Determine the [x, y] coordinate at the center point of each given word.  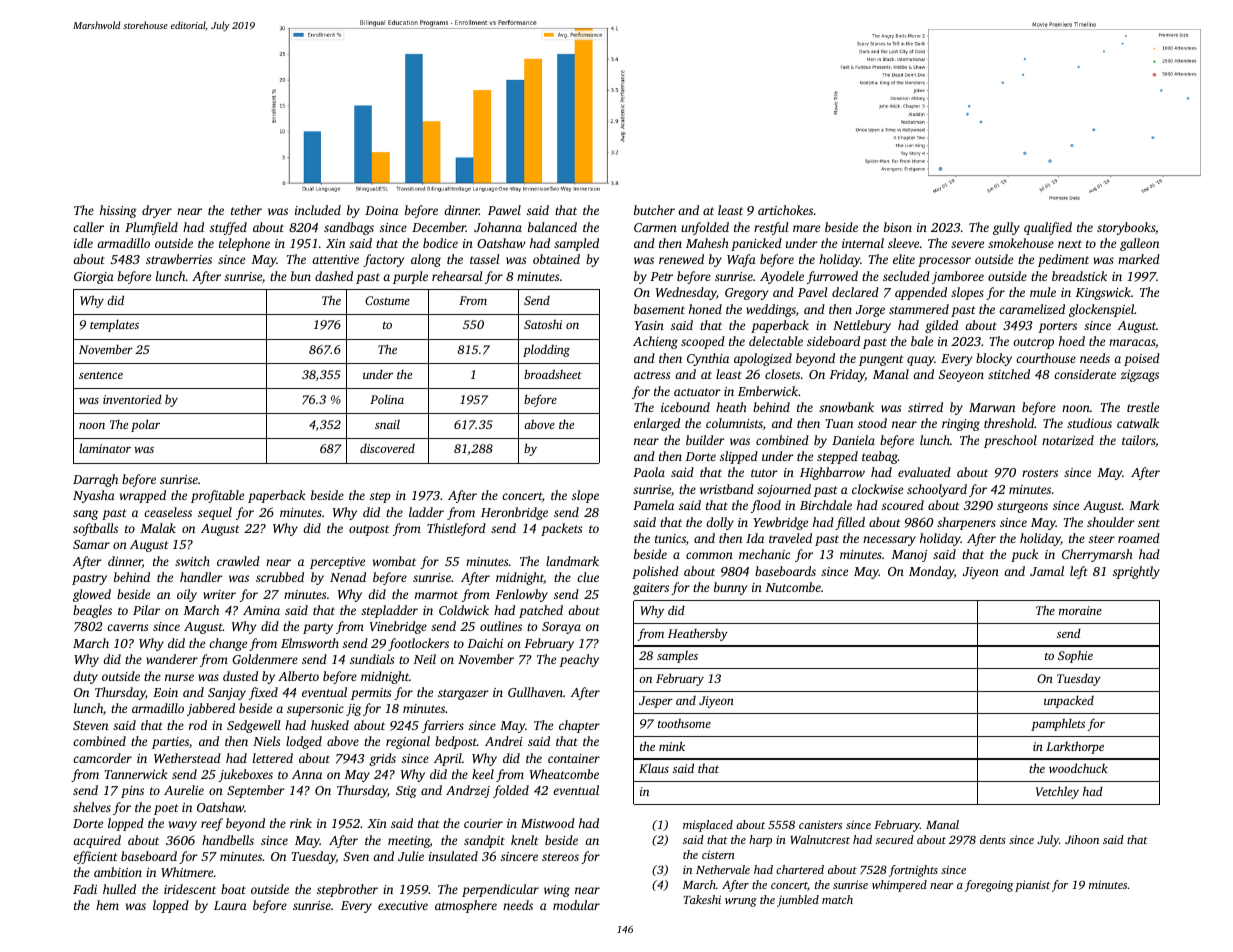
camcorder [102, 758]
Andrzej [468, 791]
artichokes [785, 210]
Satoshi [543, 324]
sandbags [349, 228]
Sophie [1075, 656]
